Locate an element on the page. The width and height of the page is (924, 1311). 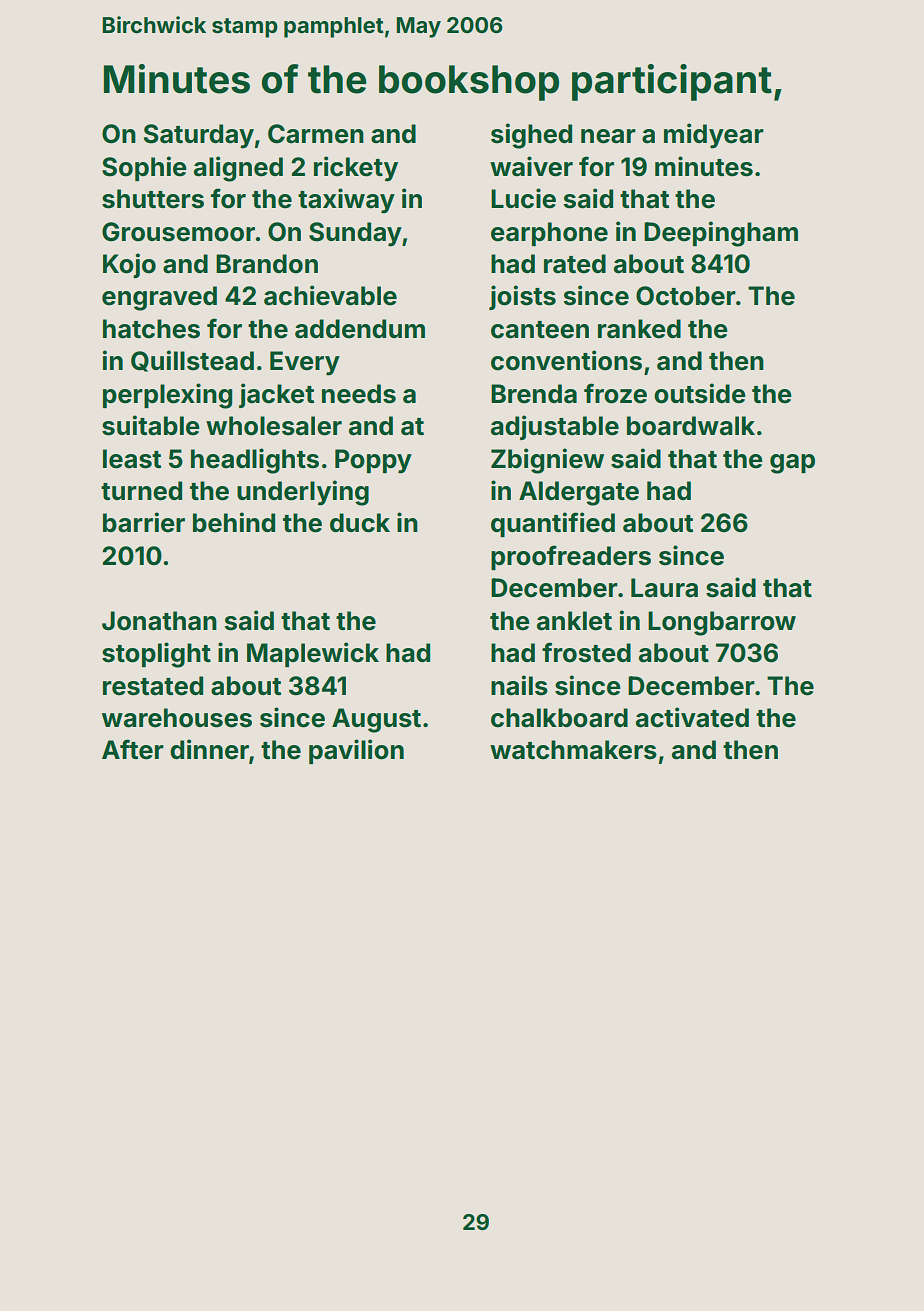
dinner is located at coordinates (209, 749).
